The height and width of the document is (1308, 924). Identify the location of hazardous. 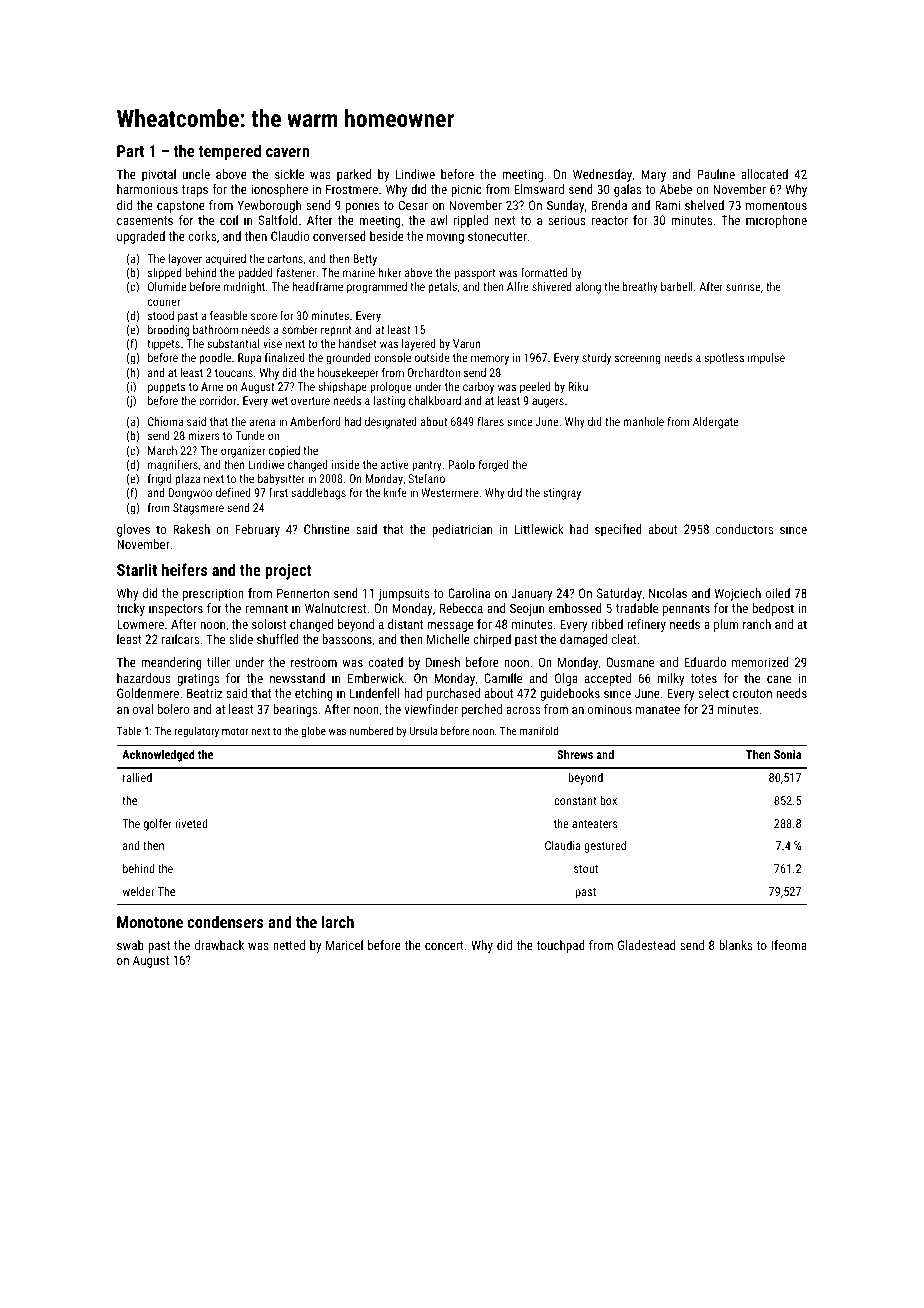
(144, 678).
